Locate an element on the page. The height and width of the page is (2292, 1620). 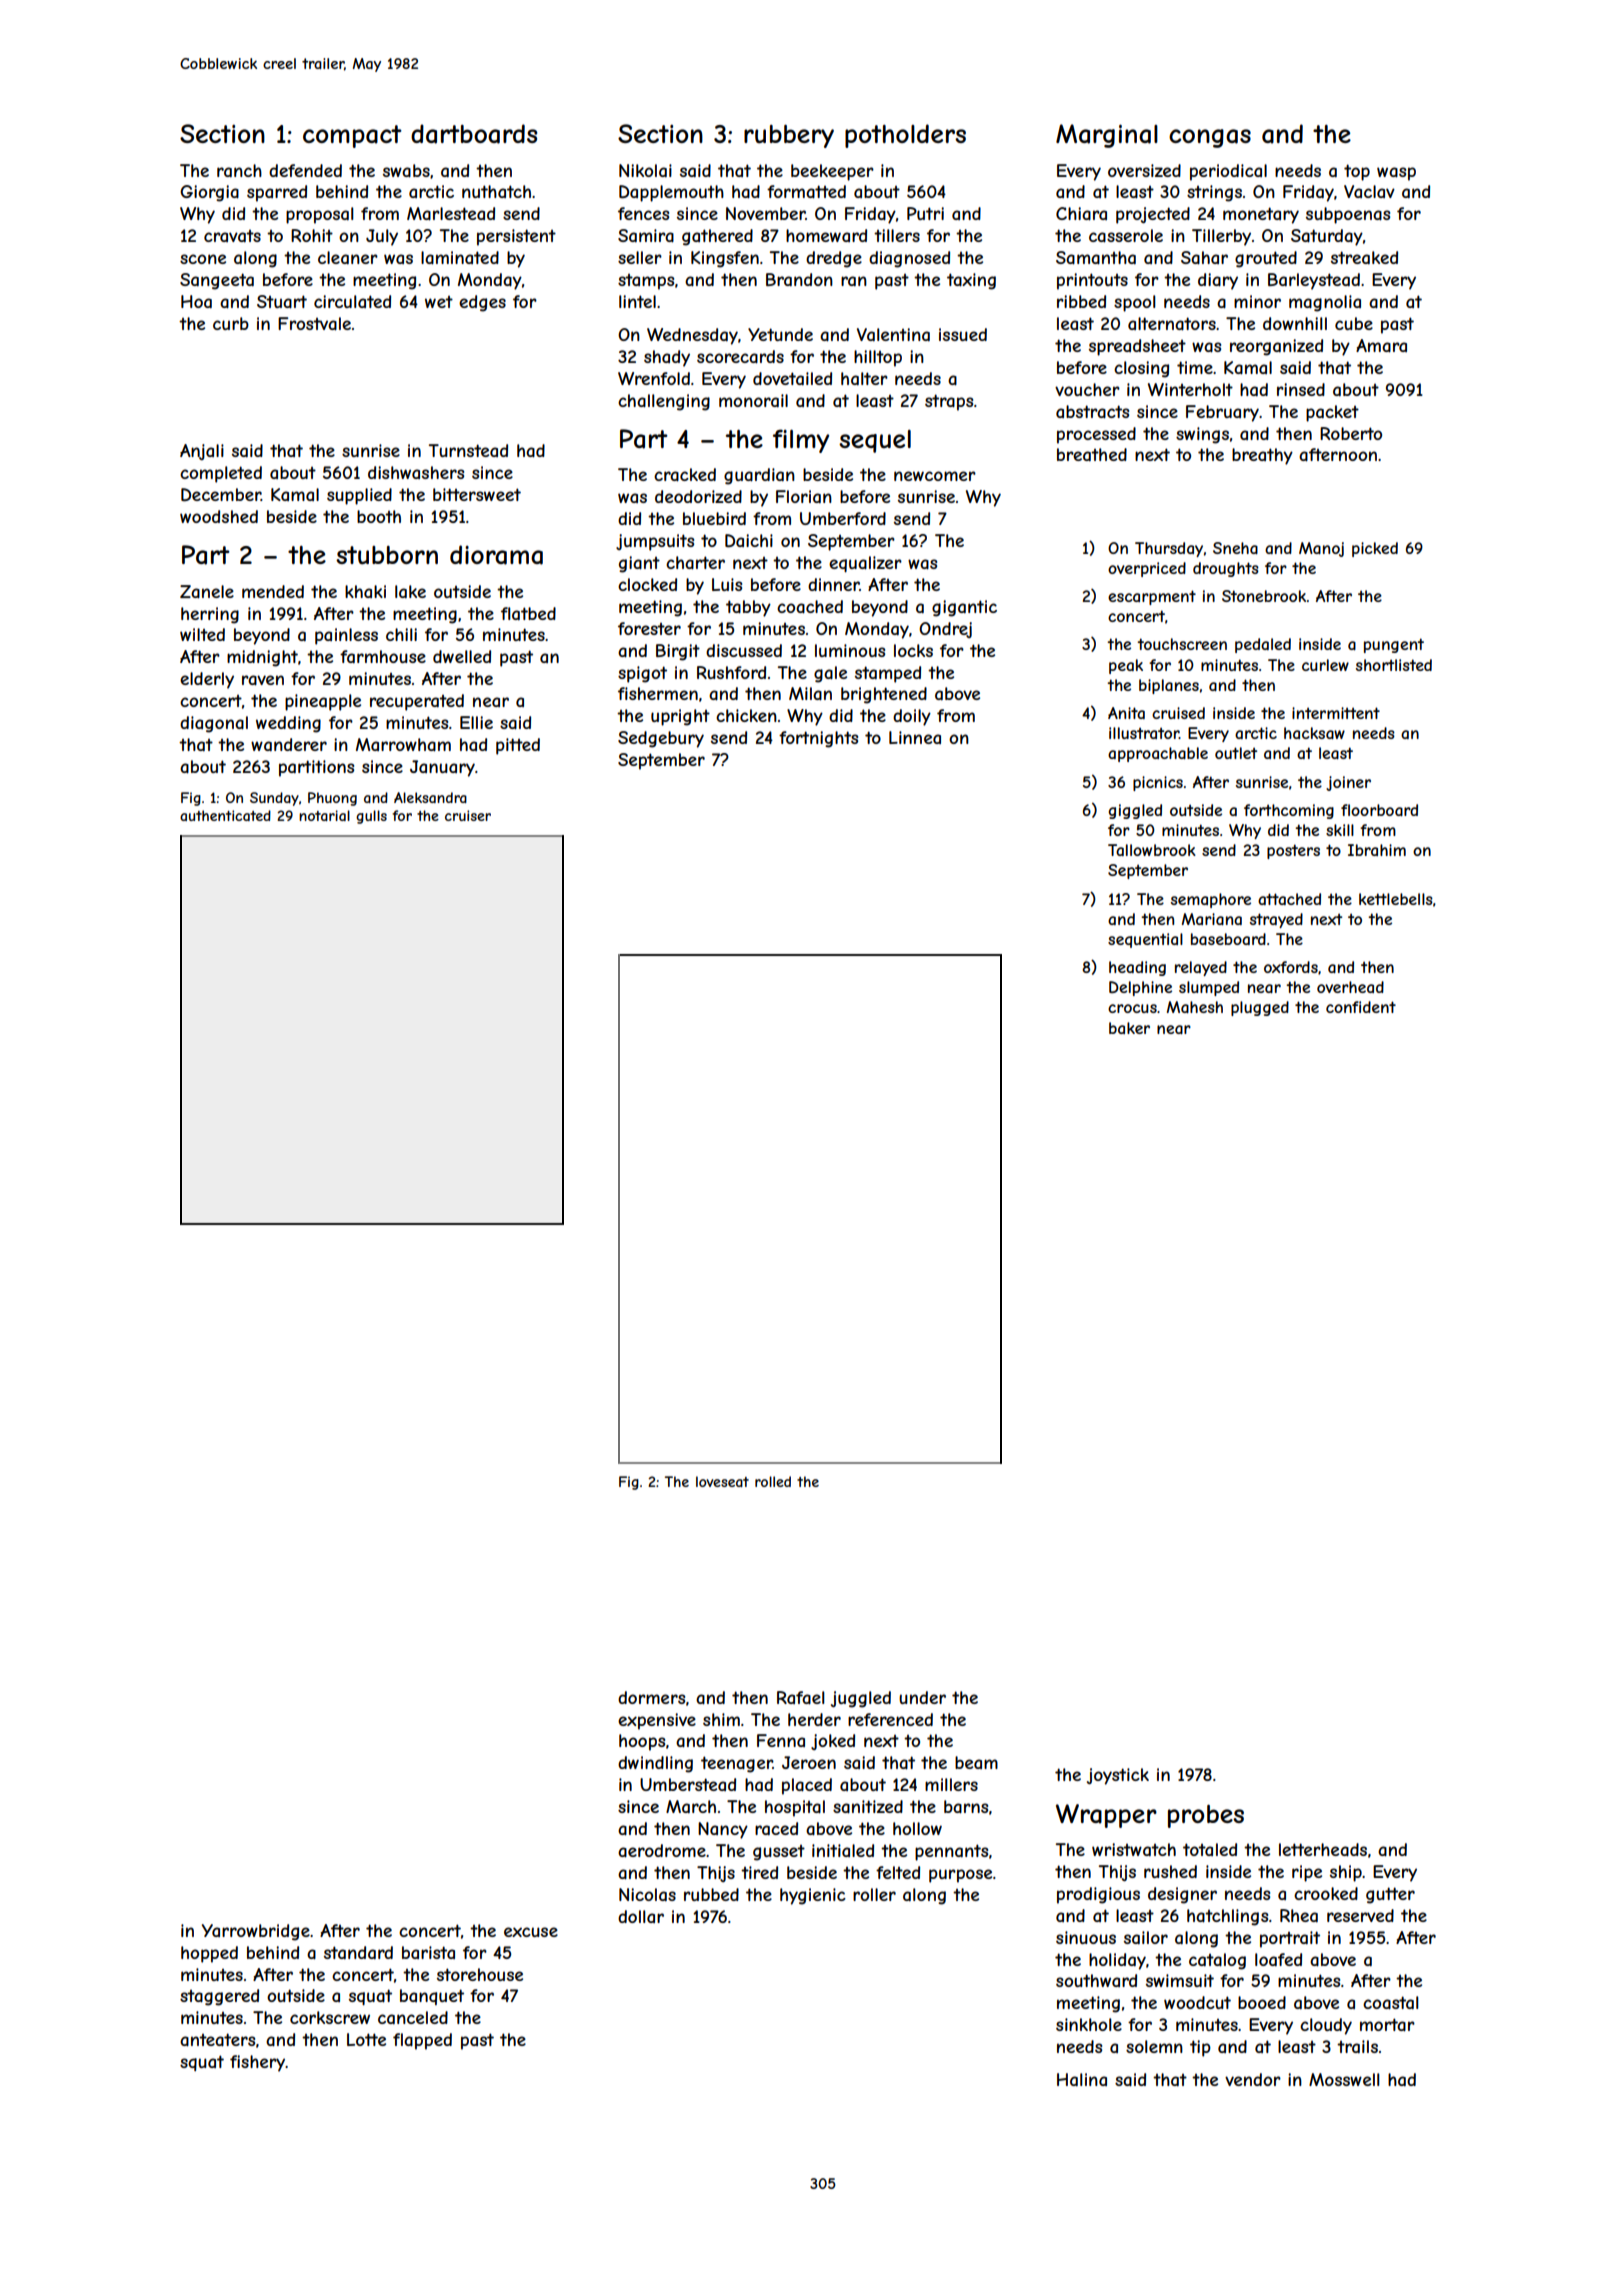
congas is located at coordinates (1210, 138).
